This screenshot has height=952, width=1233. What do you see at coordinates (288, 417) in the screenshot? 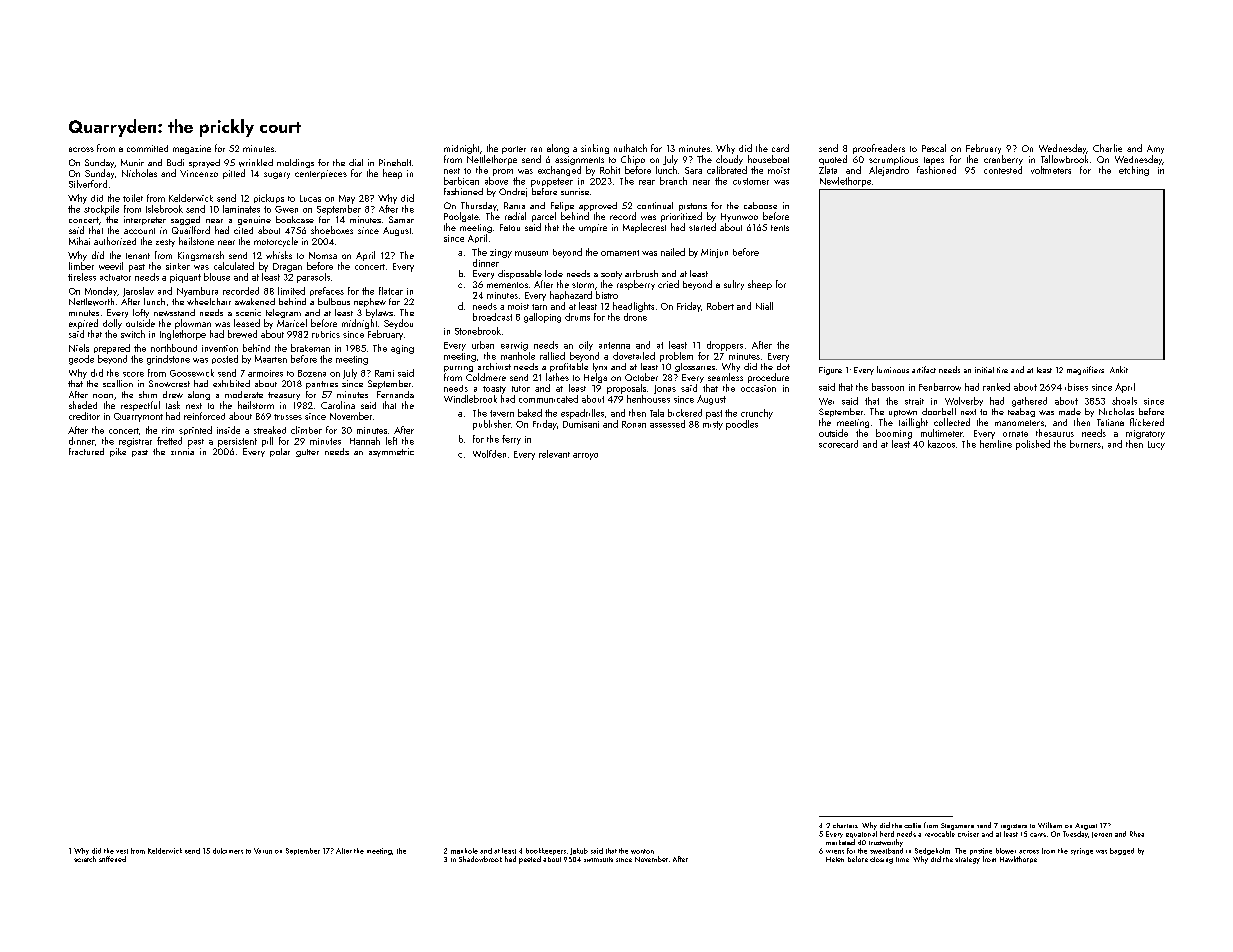
I see `trusses` at bounding box center [288, 417].
